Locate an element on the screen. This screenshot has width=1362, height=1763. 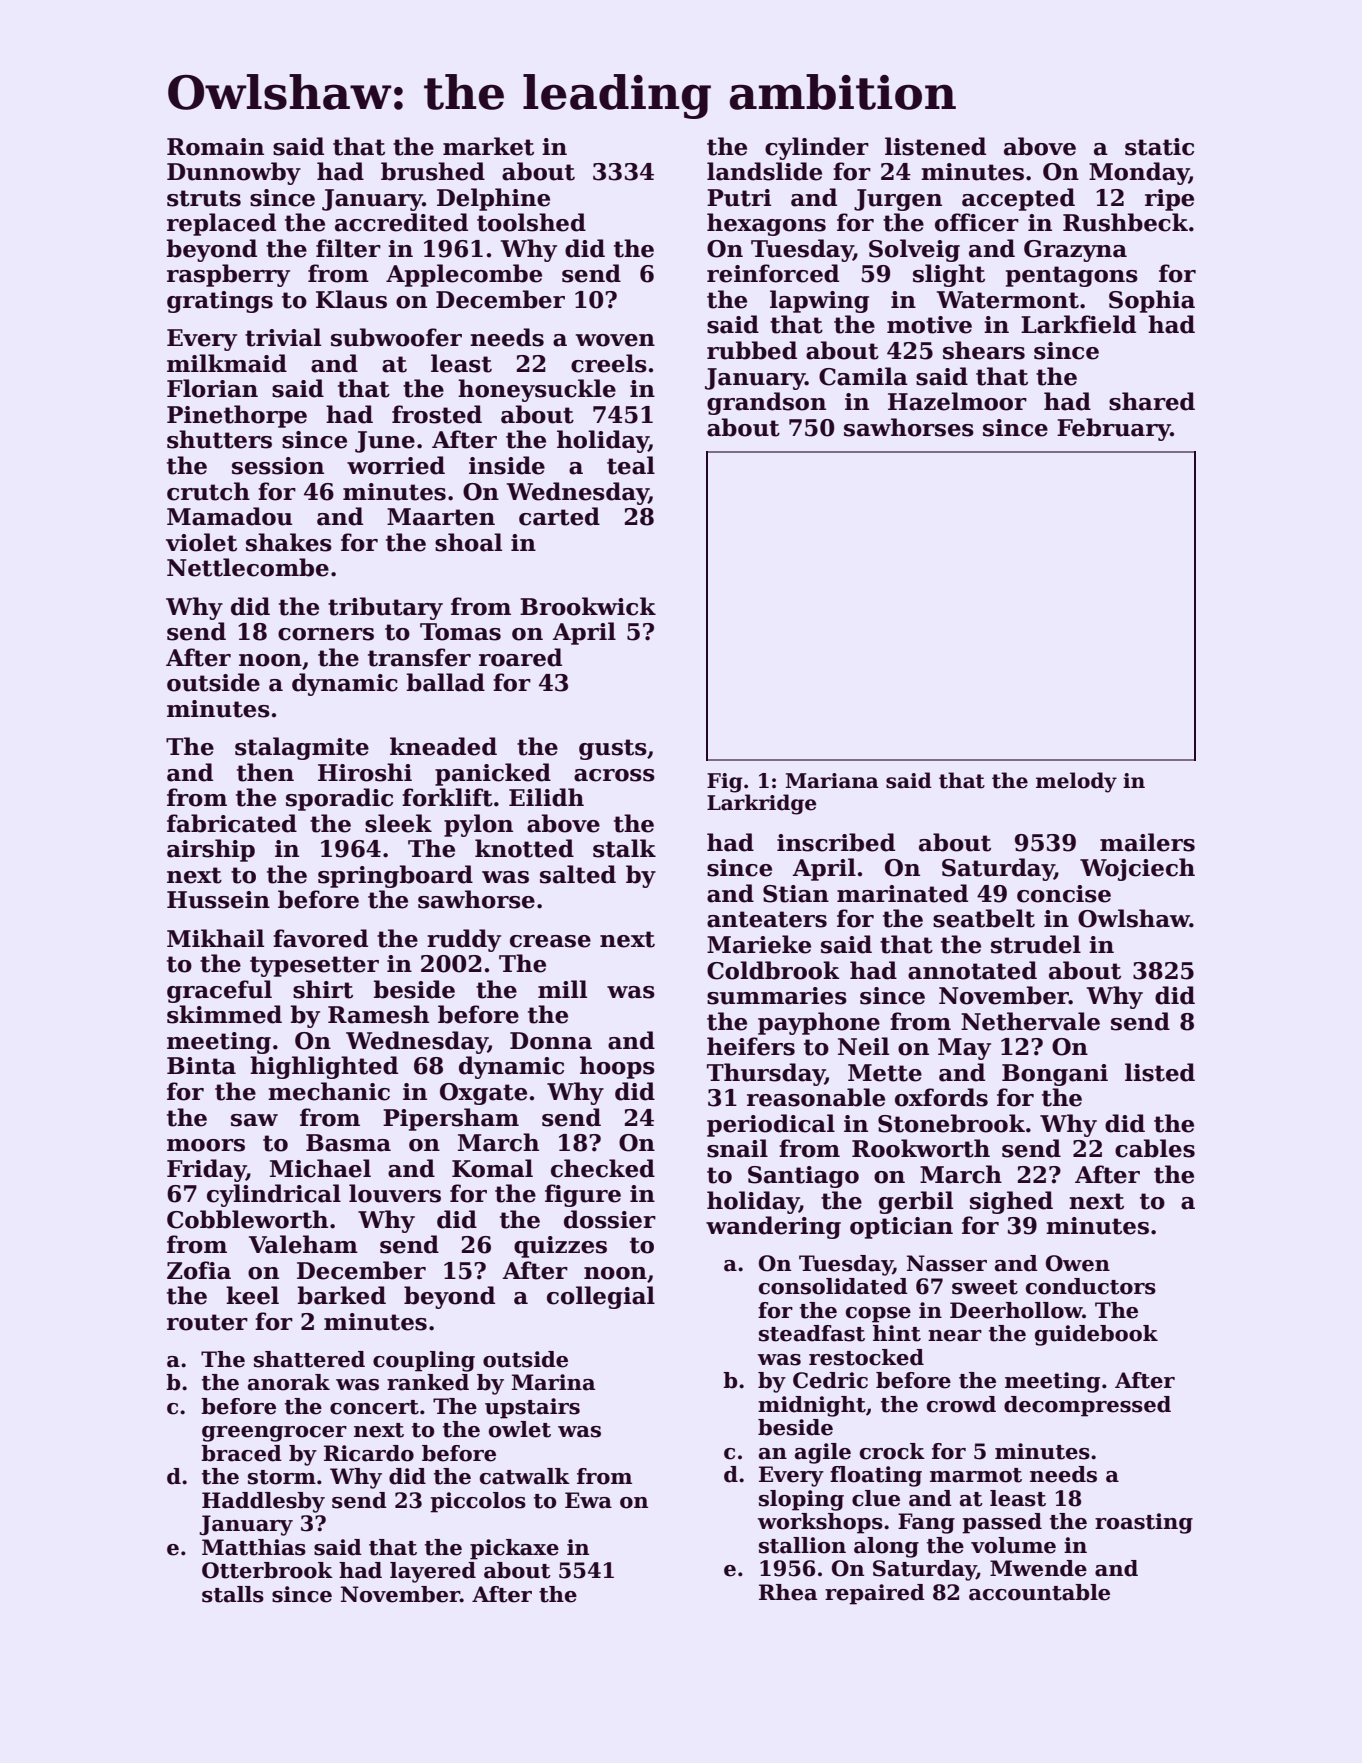
Camila is located at coordinates (863, 376).
